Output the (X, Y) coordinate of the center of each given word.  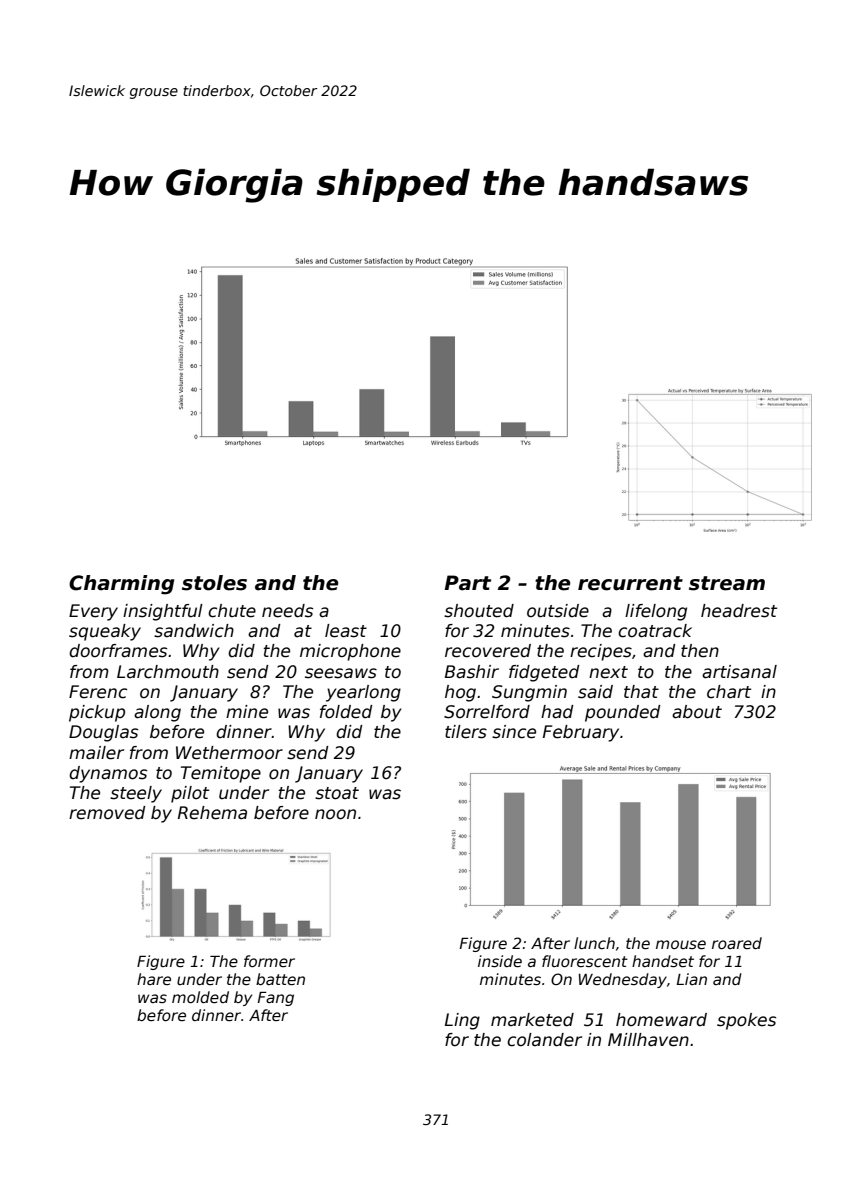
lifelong (656, 612)
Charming (121, 585)
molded (200, 997)
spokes (746, 1021)
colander (544, 1040)
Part (467, 583)
